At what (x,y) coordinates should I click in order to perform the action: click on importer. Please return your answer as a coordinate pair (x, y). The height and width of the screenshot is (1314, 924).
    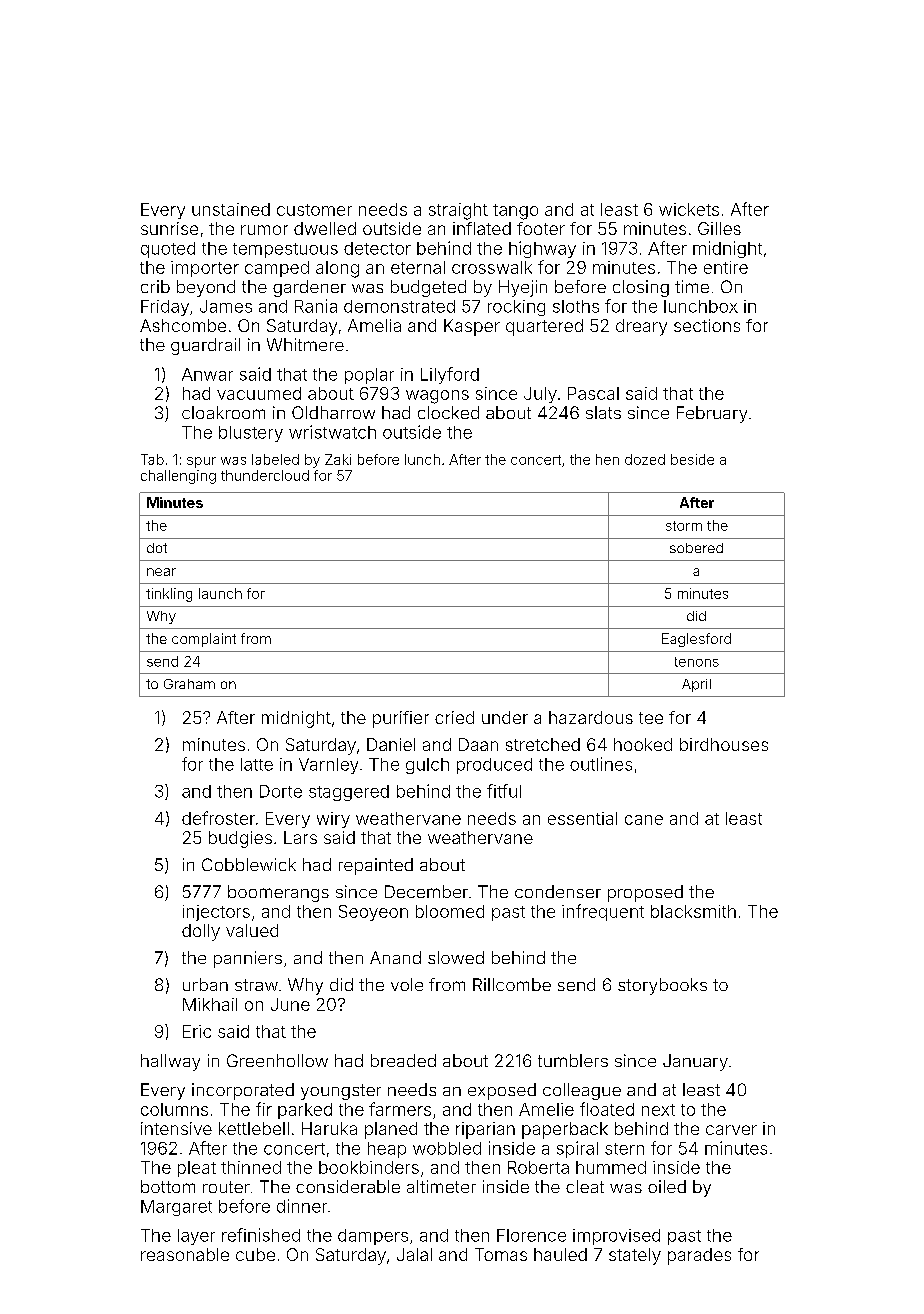
    Looking at the image, I should click on (205, 269).
